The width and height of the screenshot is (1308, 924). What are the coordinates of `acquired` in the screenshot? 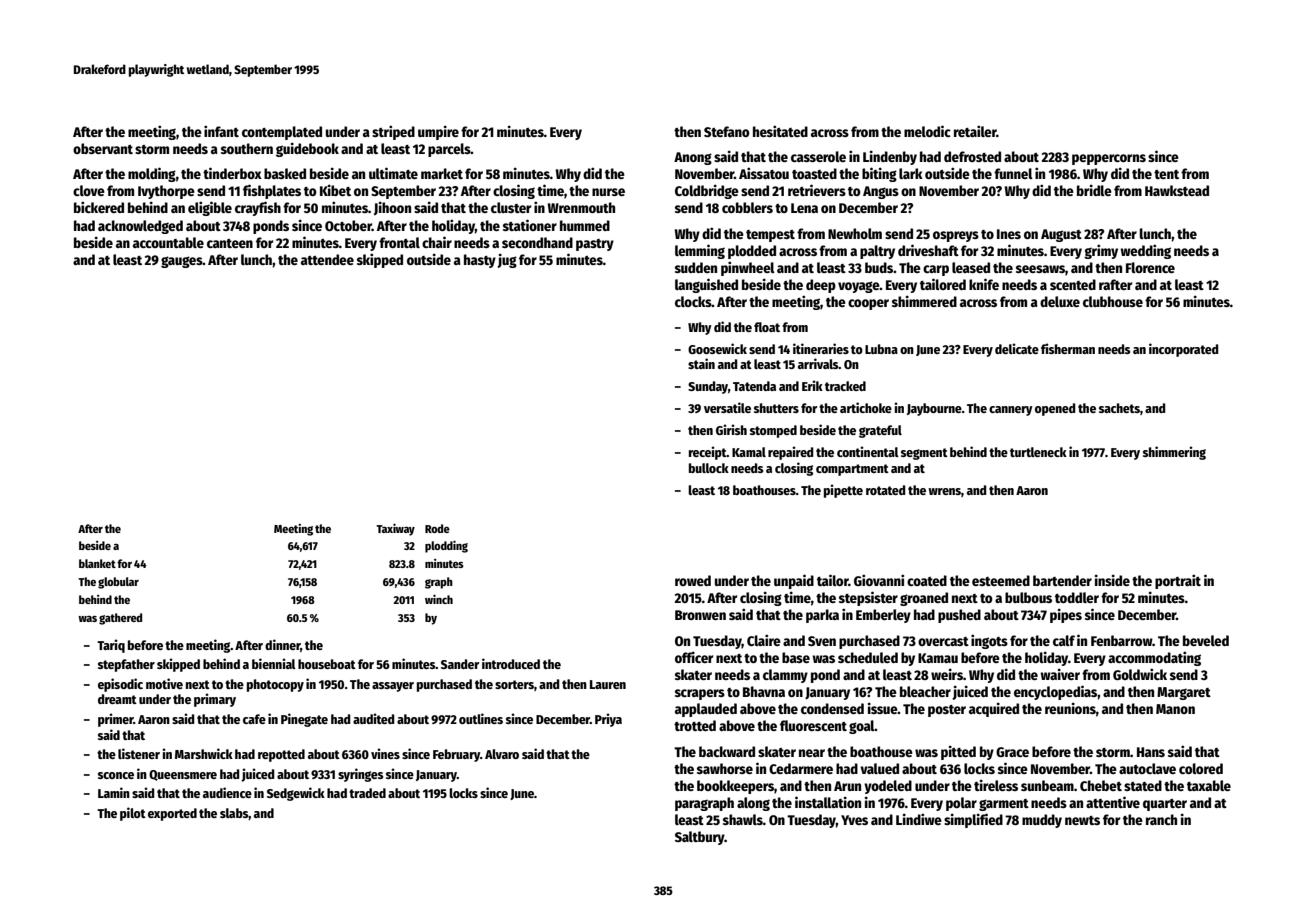 It's located at (994, 709).
